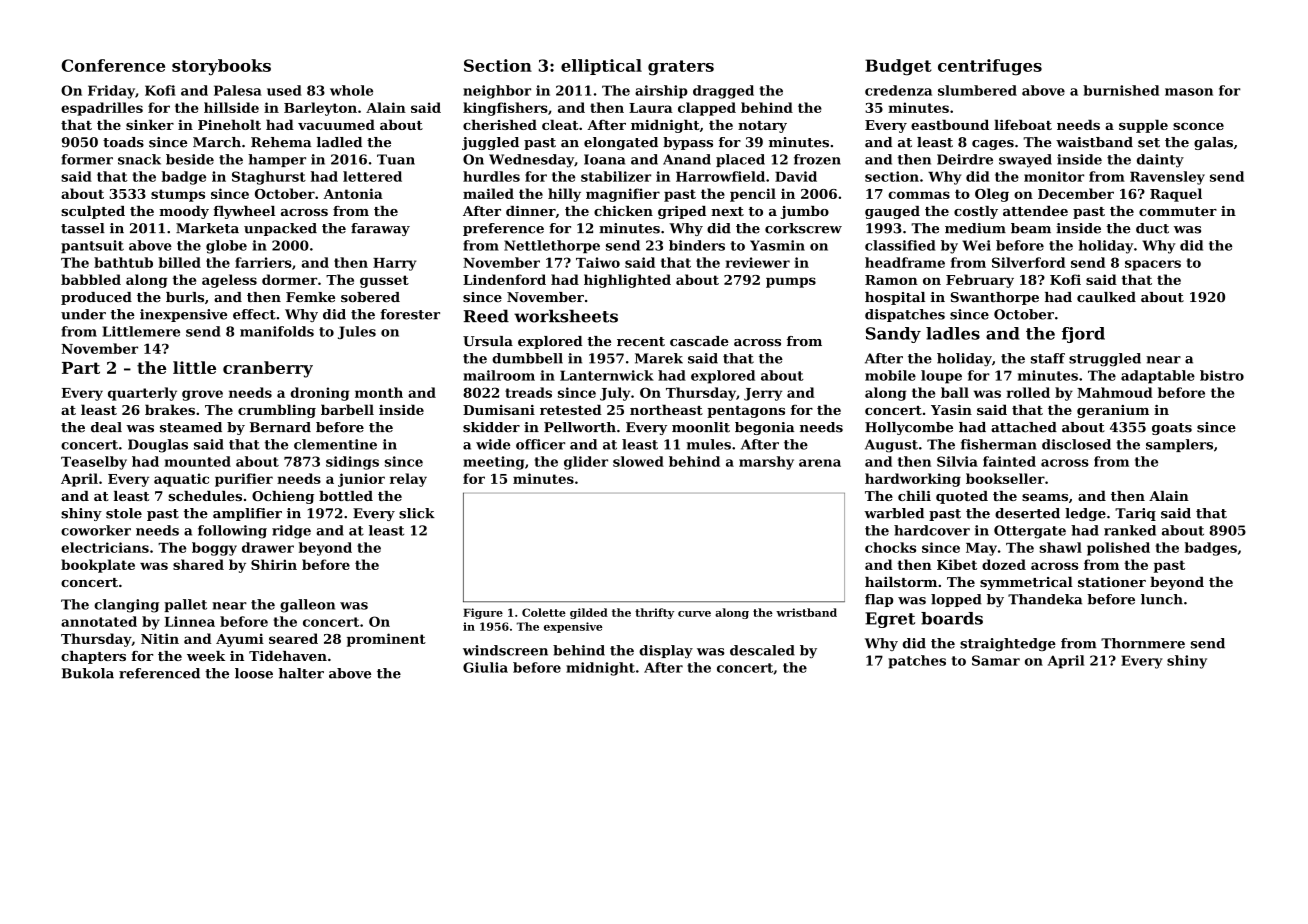 The image size is (1308, 924). I want to click on Bukola, so click(88, 673).
